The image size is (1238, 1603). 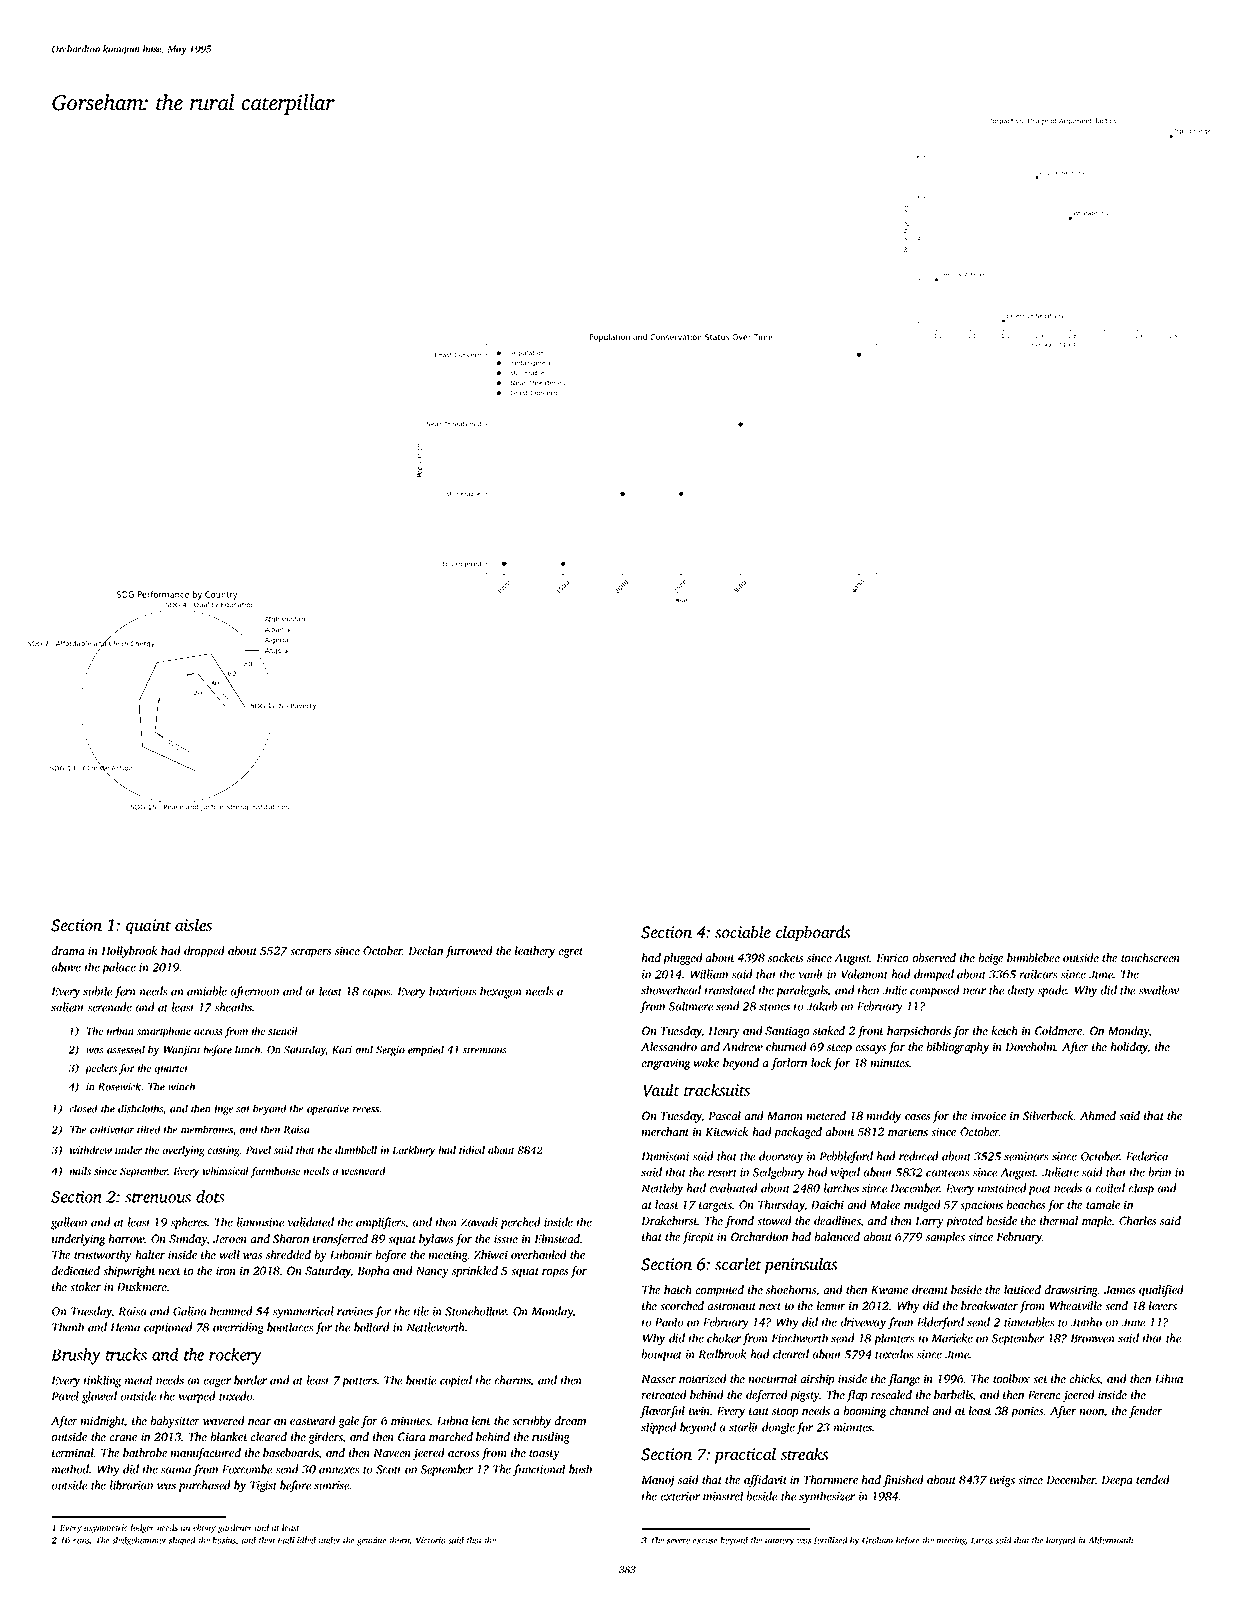 I want to click on slipped, so click(x=659, y=1428).
